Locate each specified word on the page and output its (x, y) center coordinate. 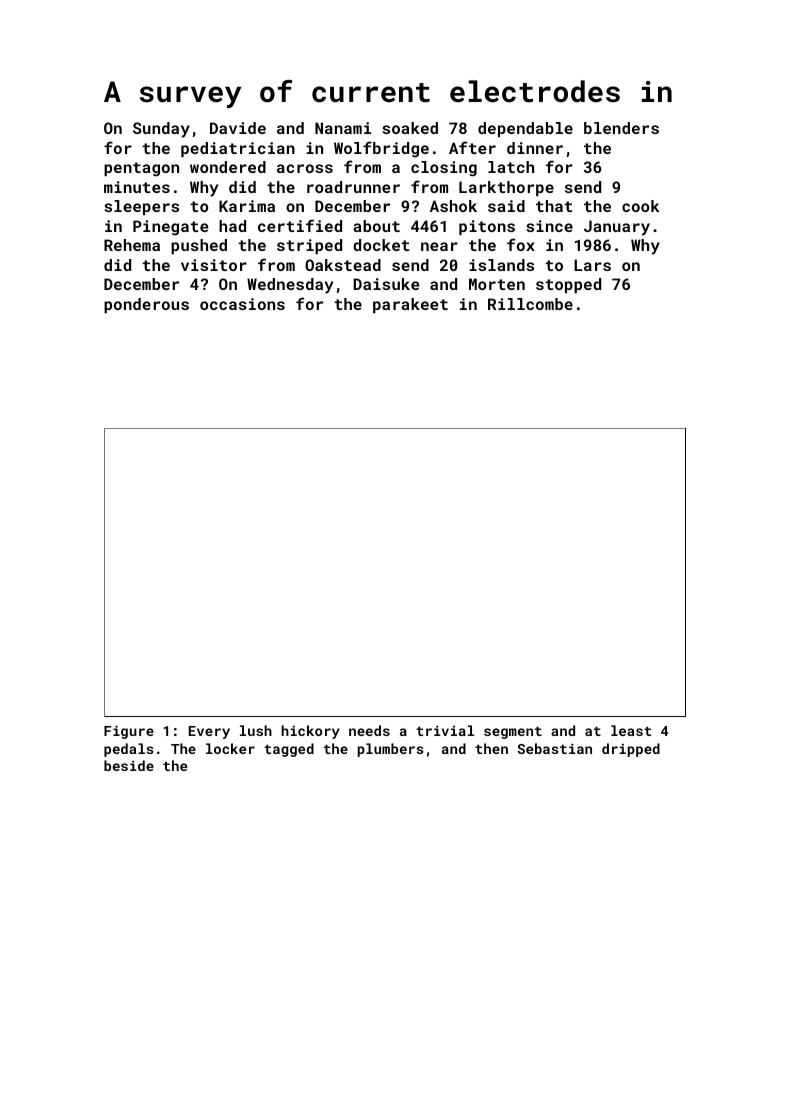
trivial (445, 730)
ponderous (146, 305)
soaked (410, 128)
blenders (621, 128)
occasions (242, 304)
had (232, 226)
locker (230, 748)
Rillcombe (530, 304)
